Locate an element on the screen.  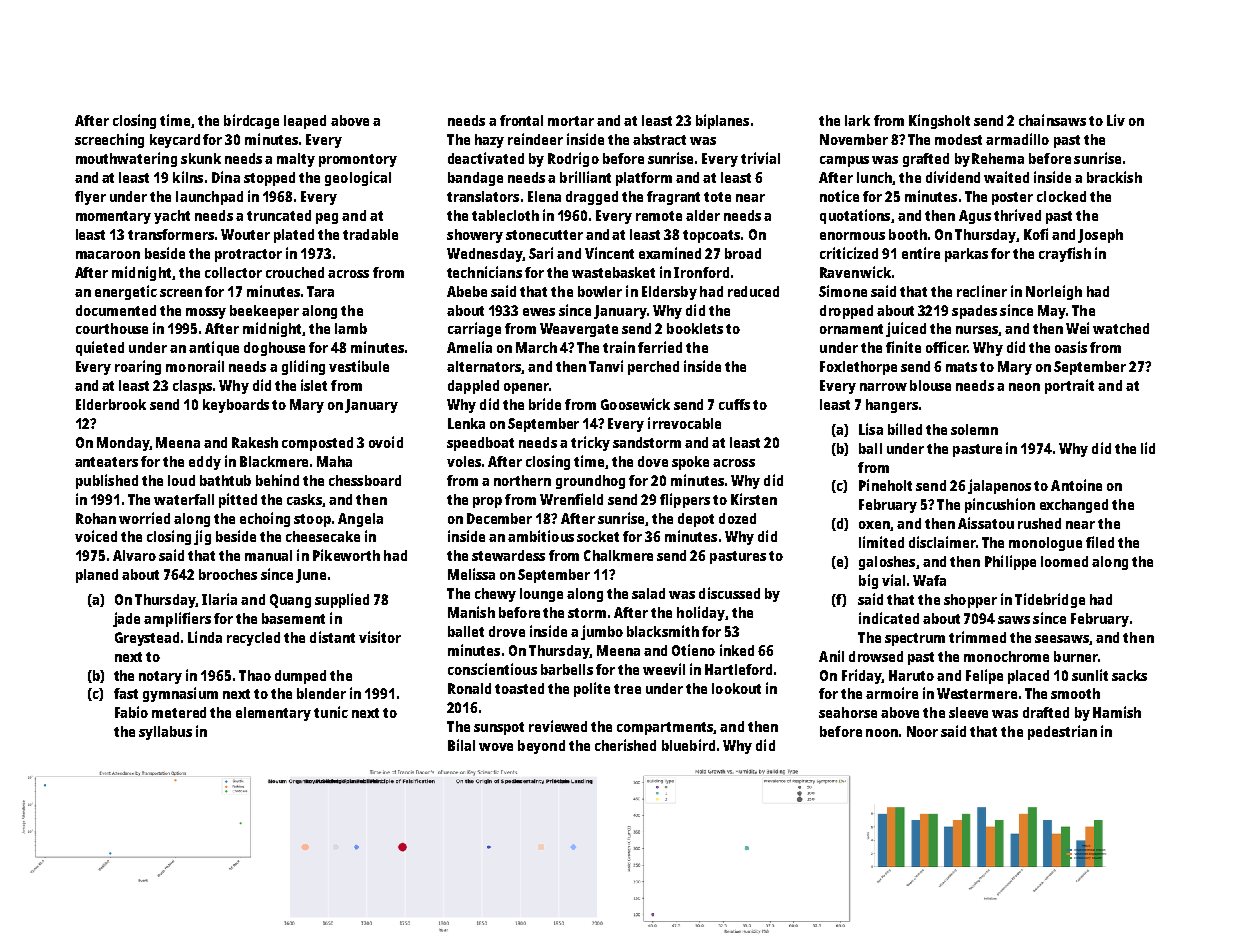
disclaimer is located at coordinates (942, 542).
